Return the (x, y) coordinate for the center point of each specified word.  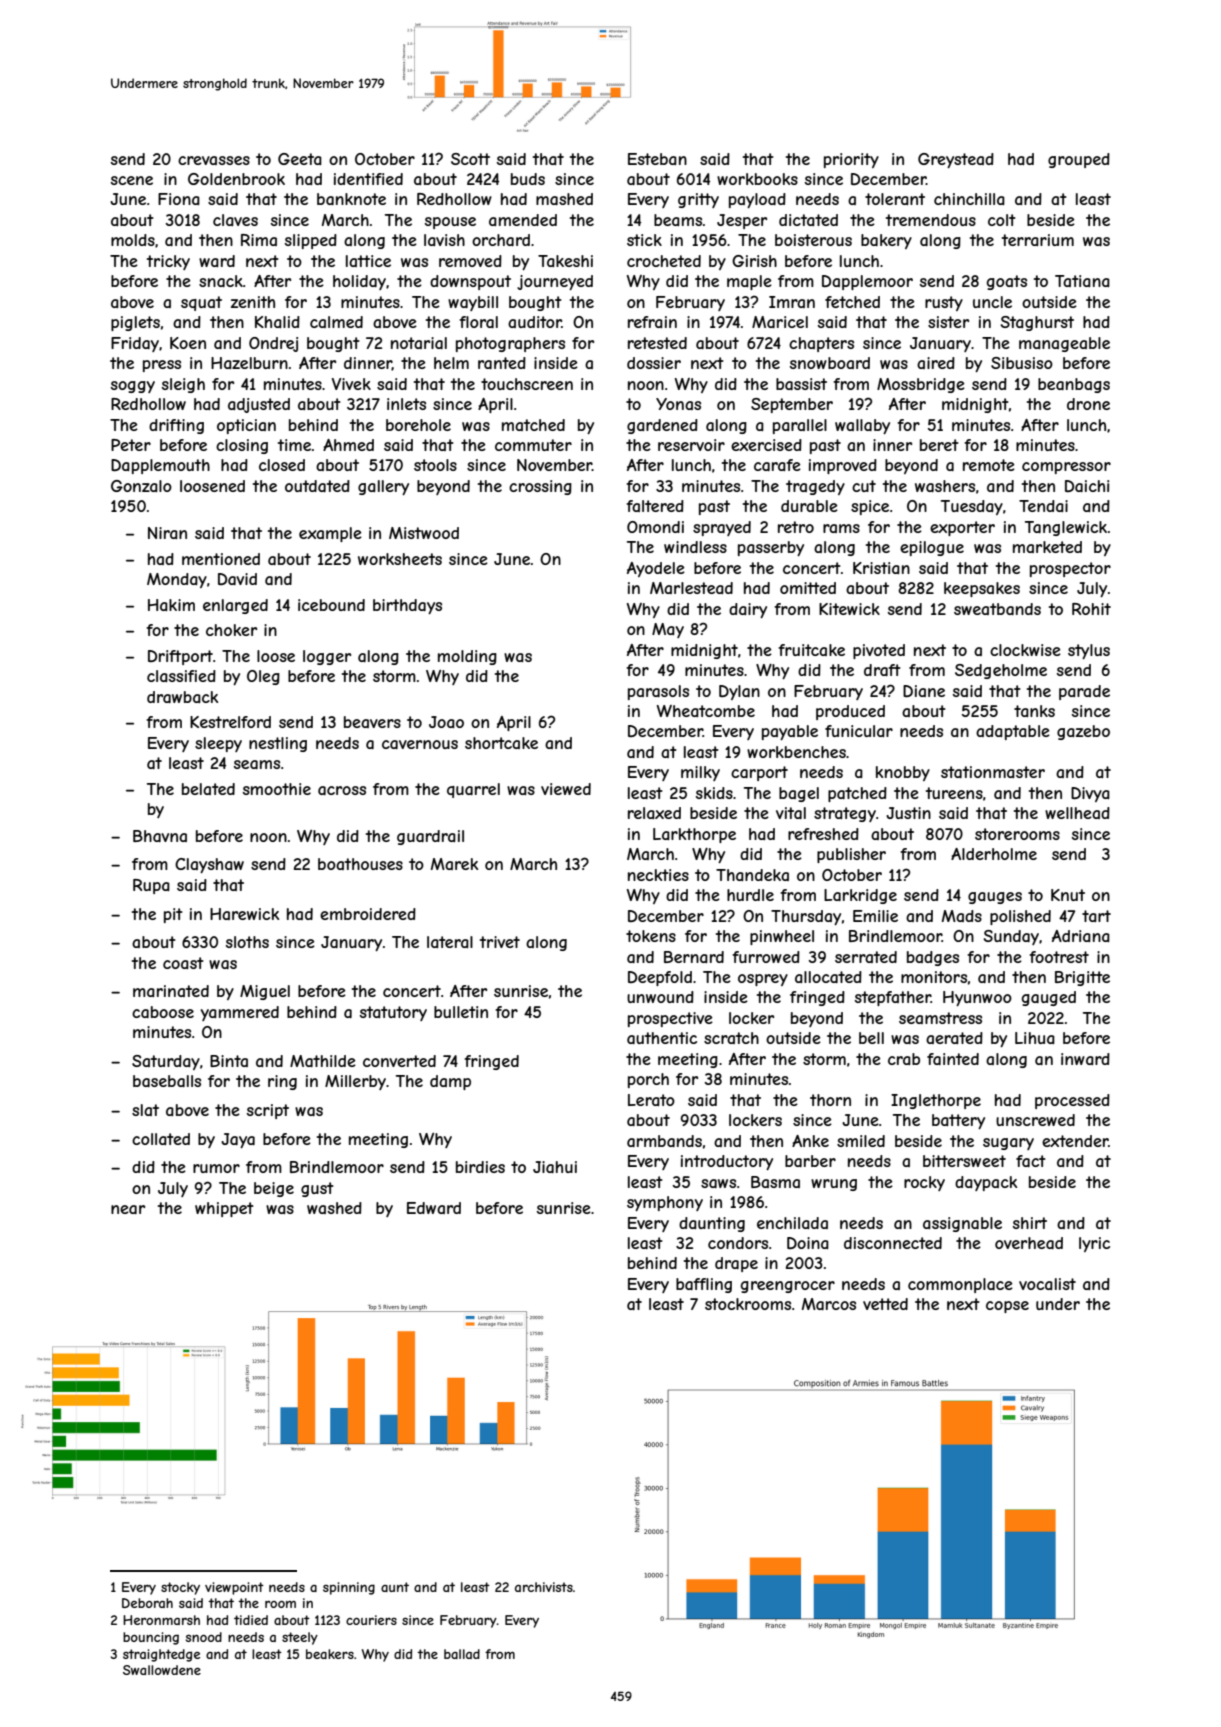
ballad (462, 1654)
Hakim (171, 605)
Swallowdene (162, 1670)
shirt (1030, 1223)
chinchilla (969, 199)
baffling (704, 1285)
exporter (962, 528)
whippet (224, 1209)
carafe (777, 465)
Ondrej (273, 344)
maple (749, 282)
